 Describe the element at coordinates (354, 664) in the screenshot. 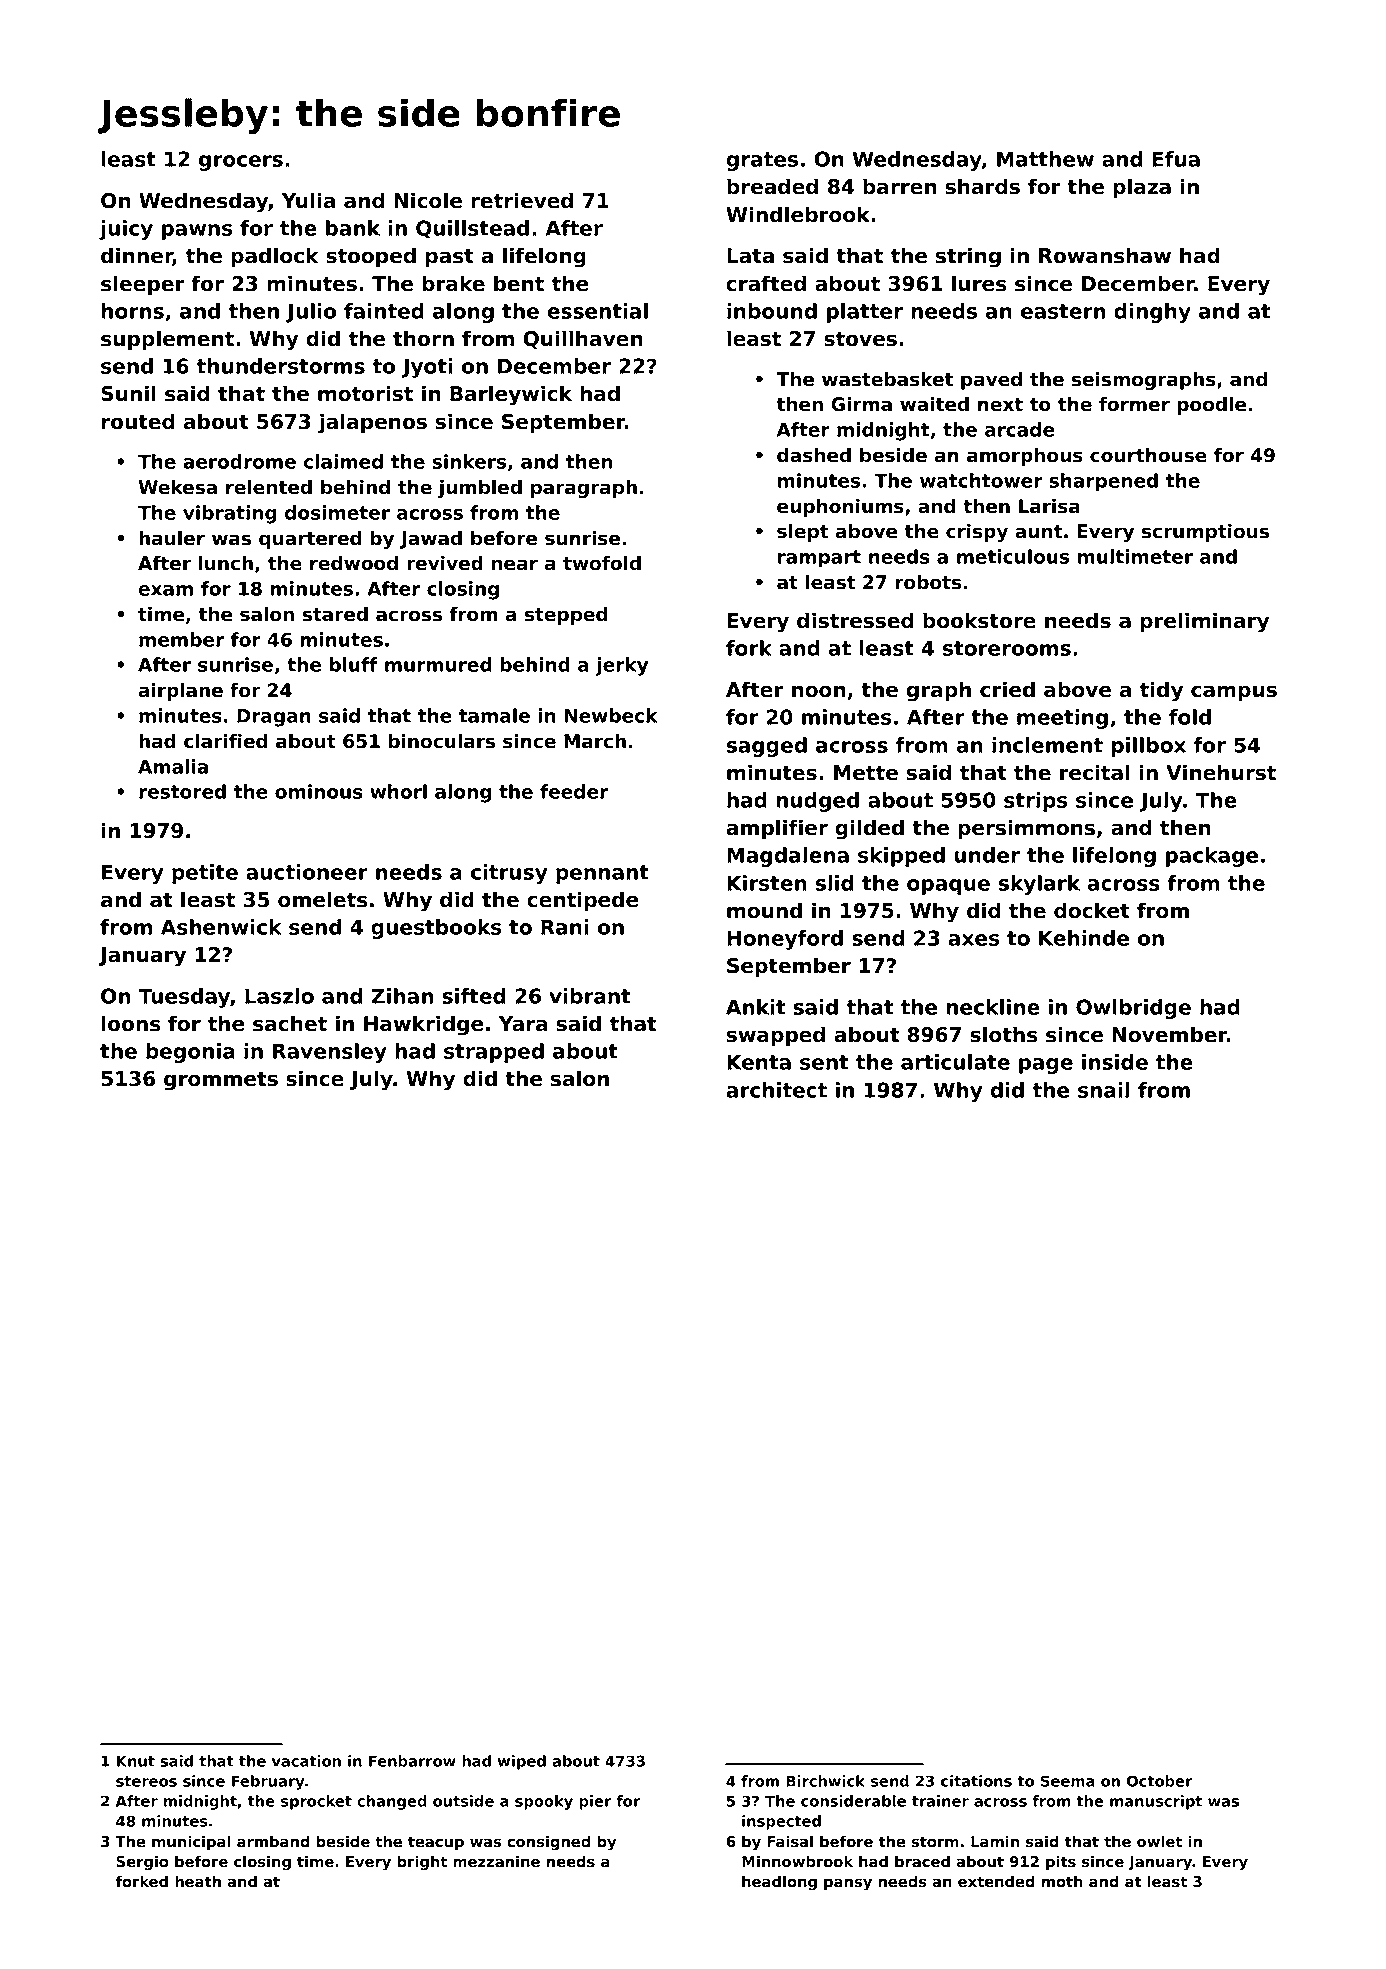

I see `bluff` at that location.
